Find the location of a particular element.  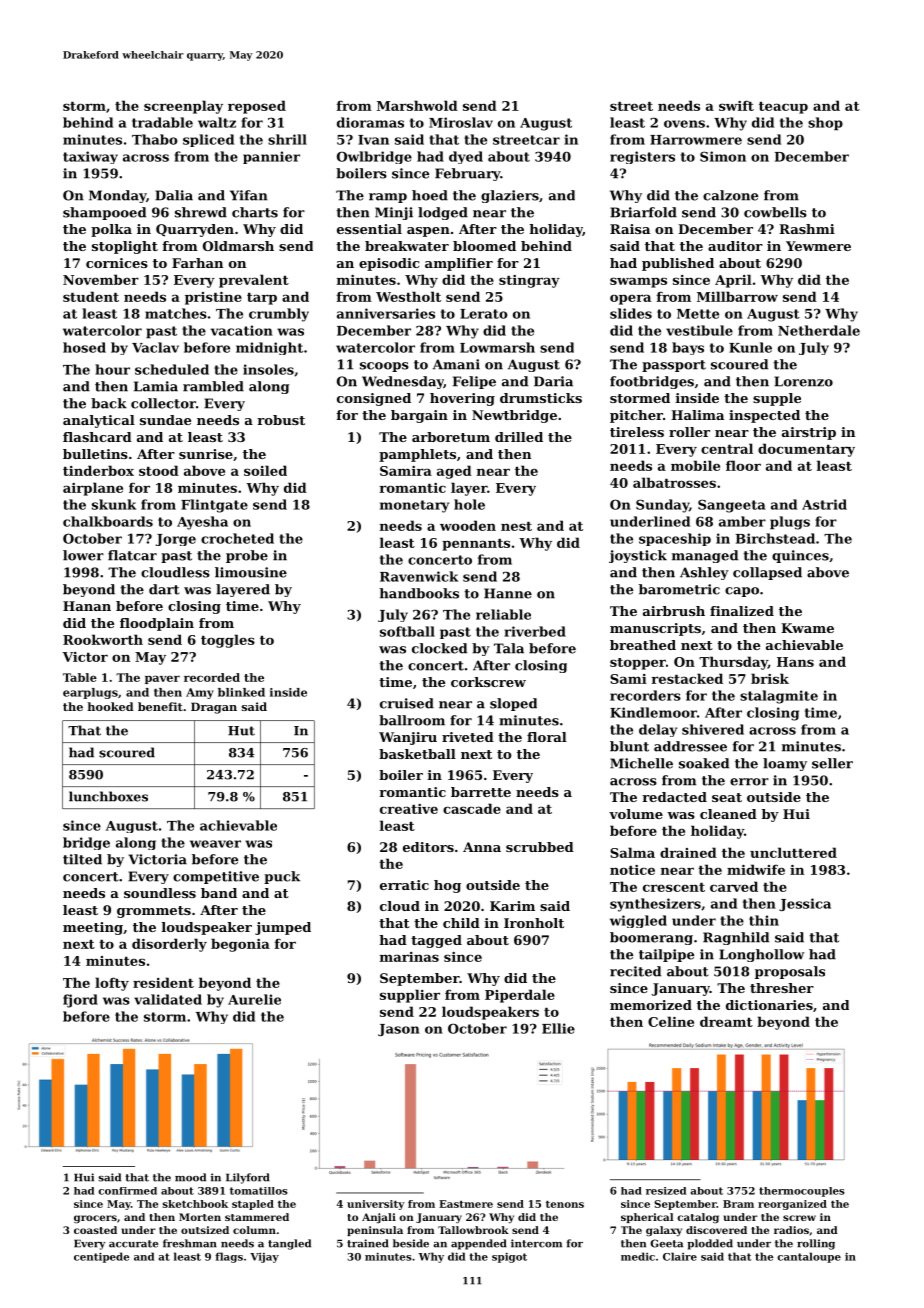

Kwame is located at coordinates (807, 628).
